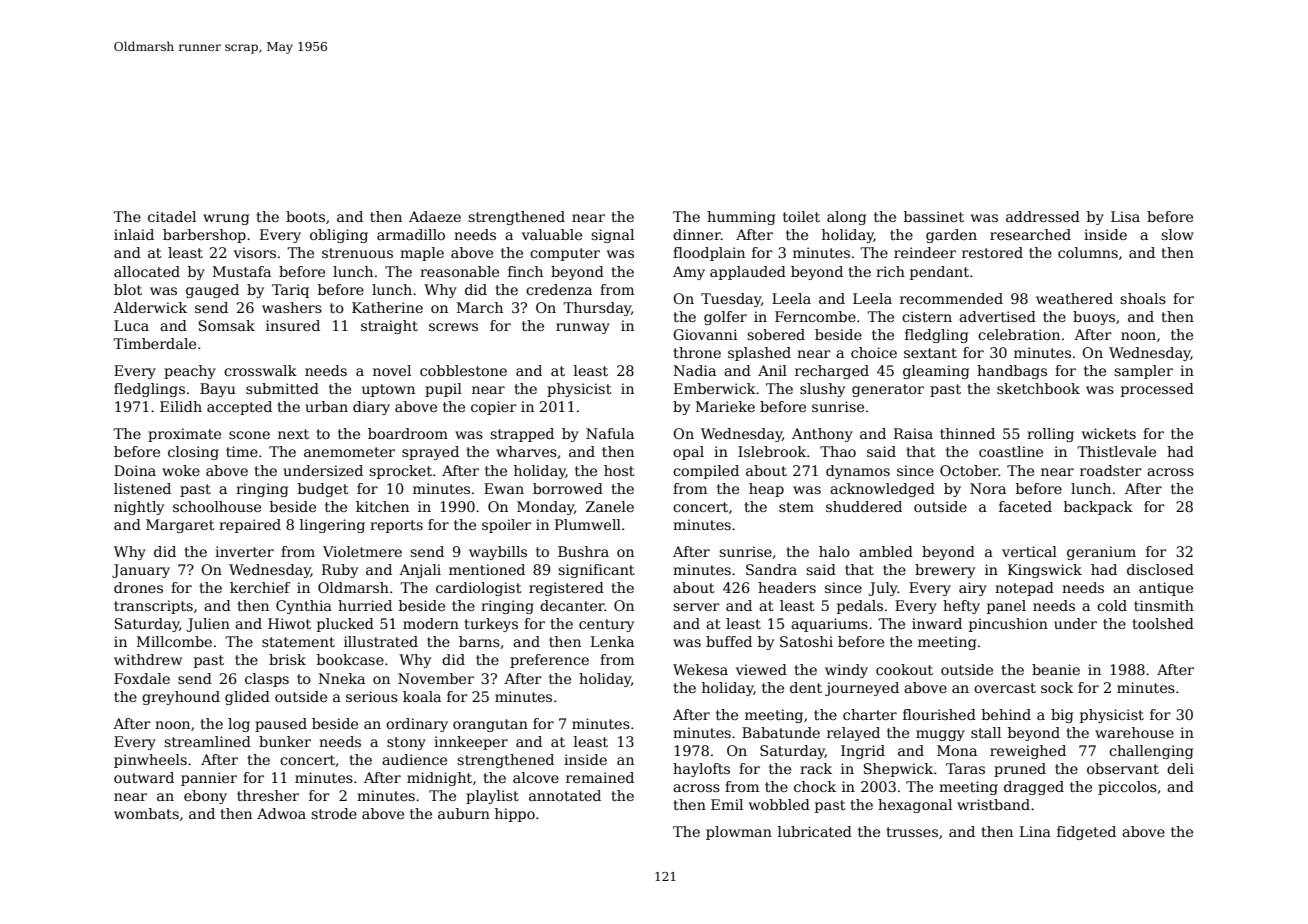  What do you see at coordinates (706, 472) in the image?
I see `compiled` at bounding box center [706, 472].
